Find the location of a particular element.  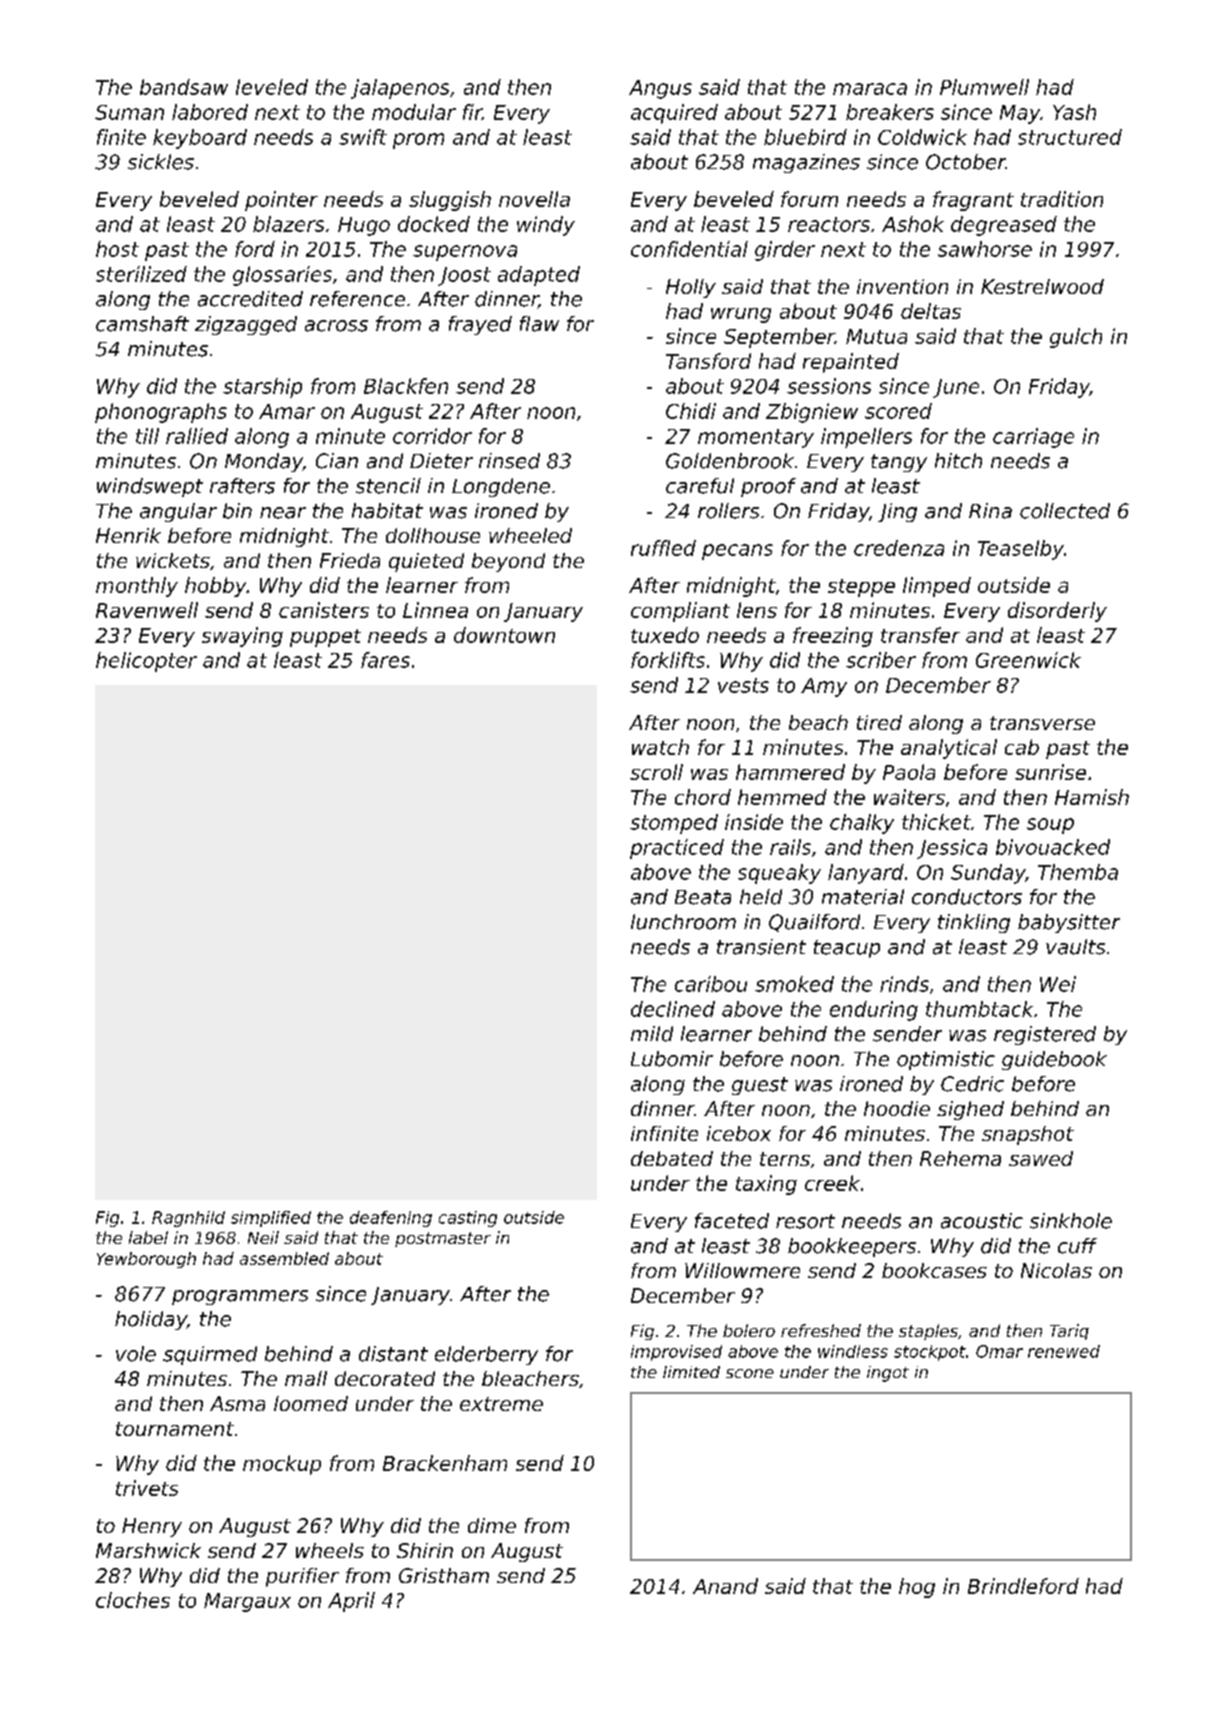

Linnea is located at coordinates (435, 610).
